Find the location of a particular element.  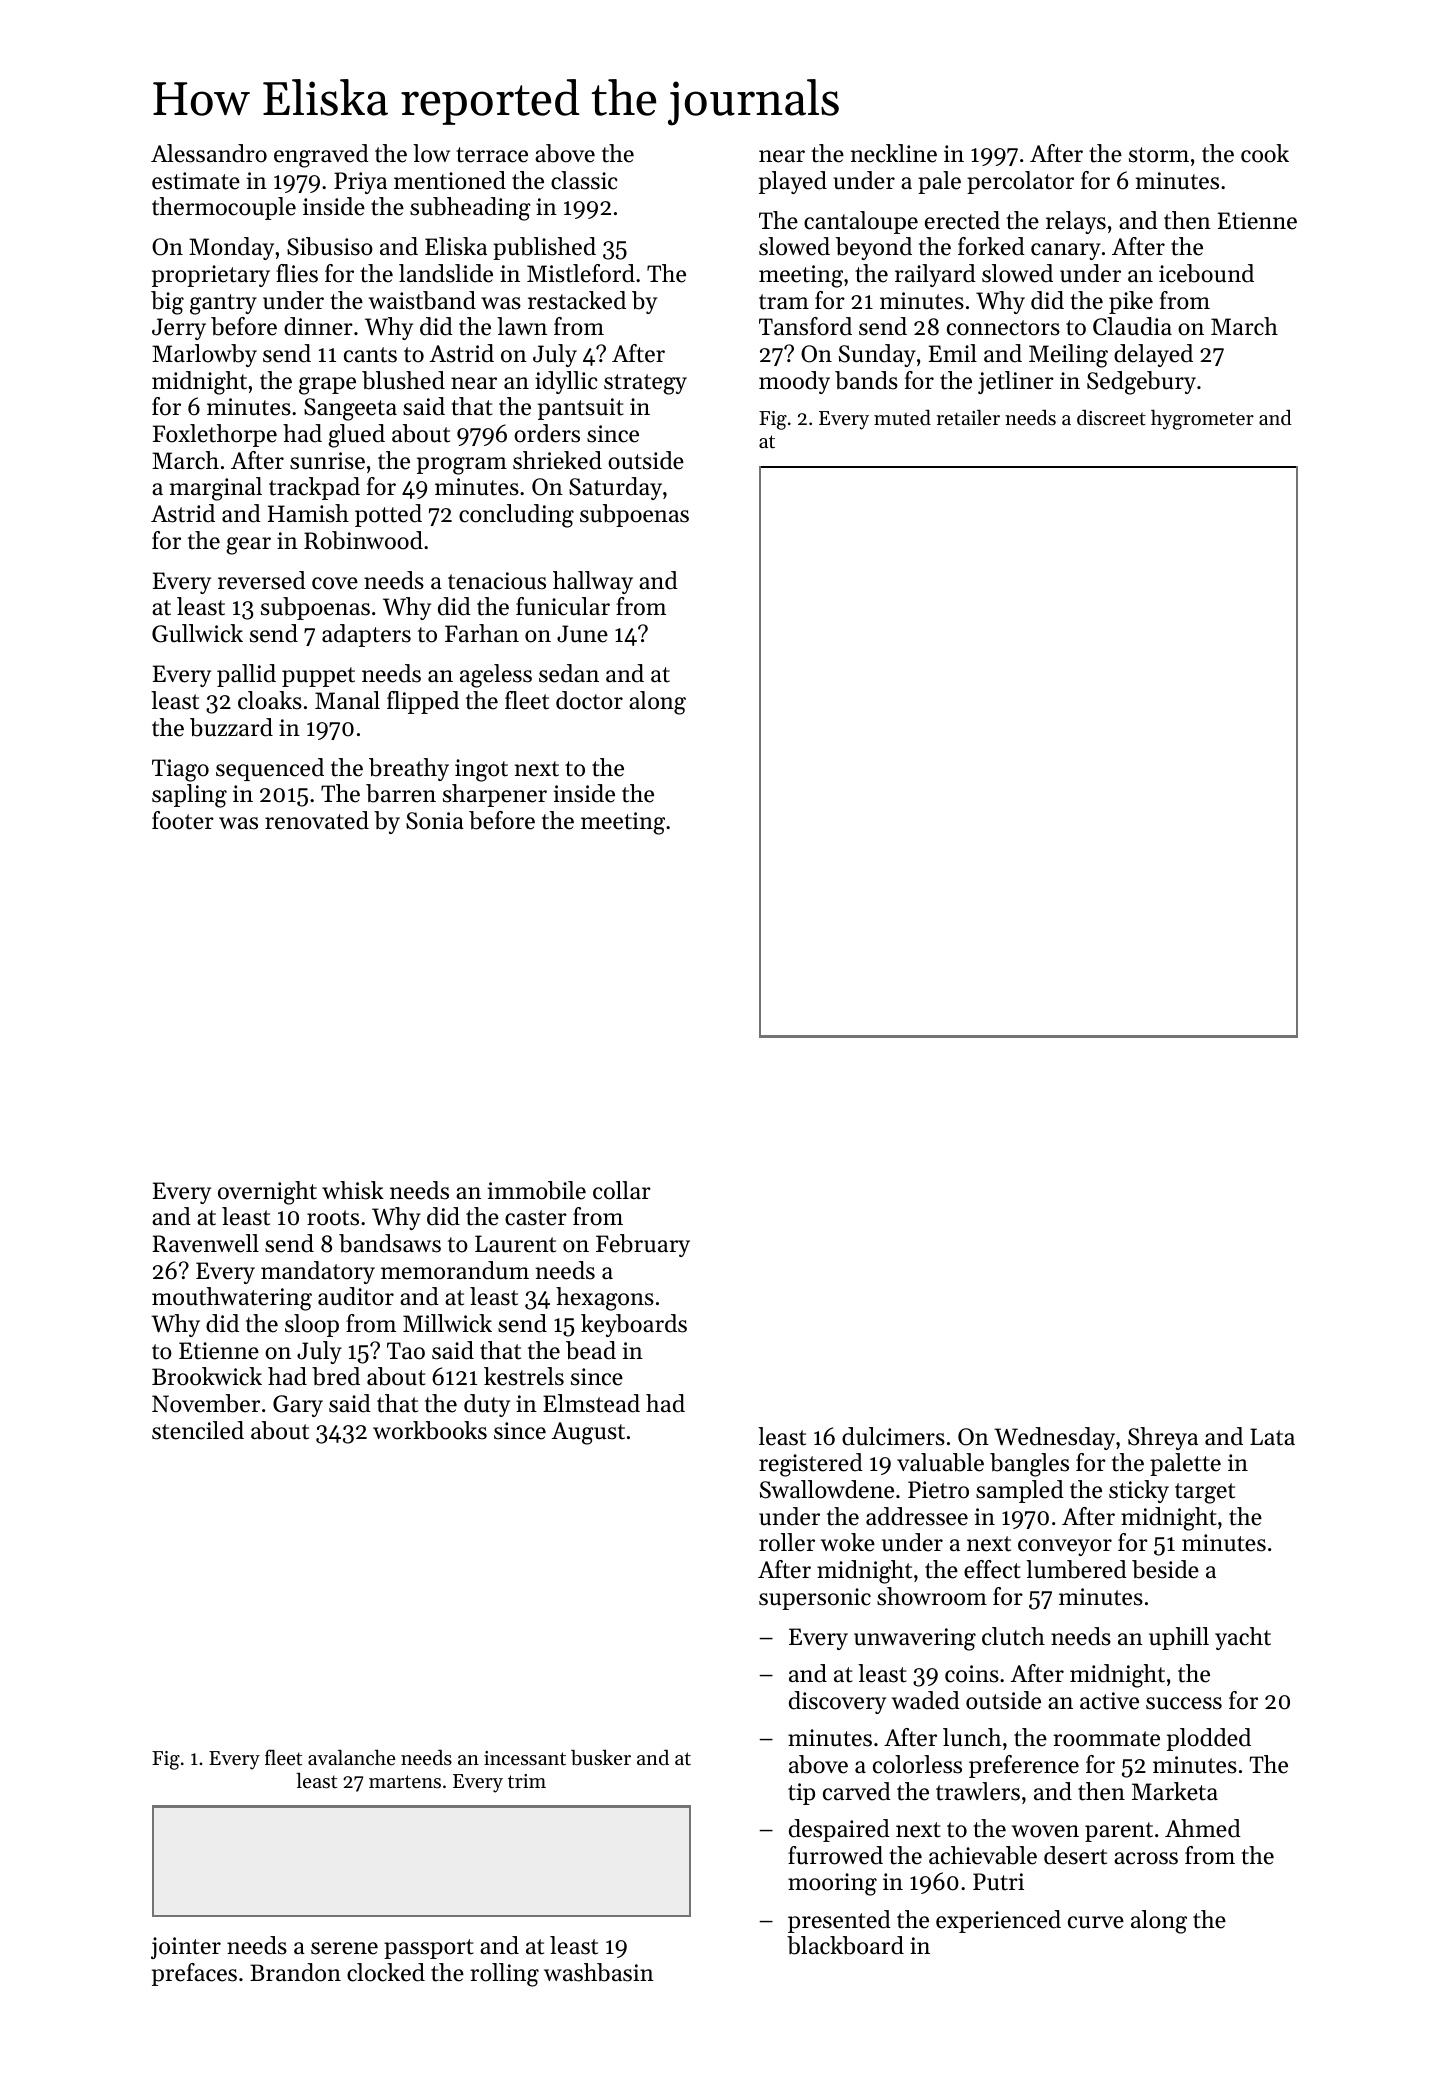

footer is located at coordinates (183, 820).
